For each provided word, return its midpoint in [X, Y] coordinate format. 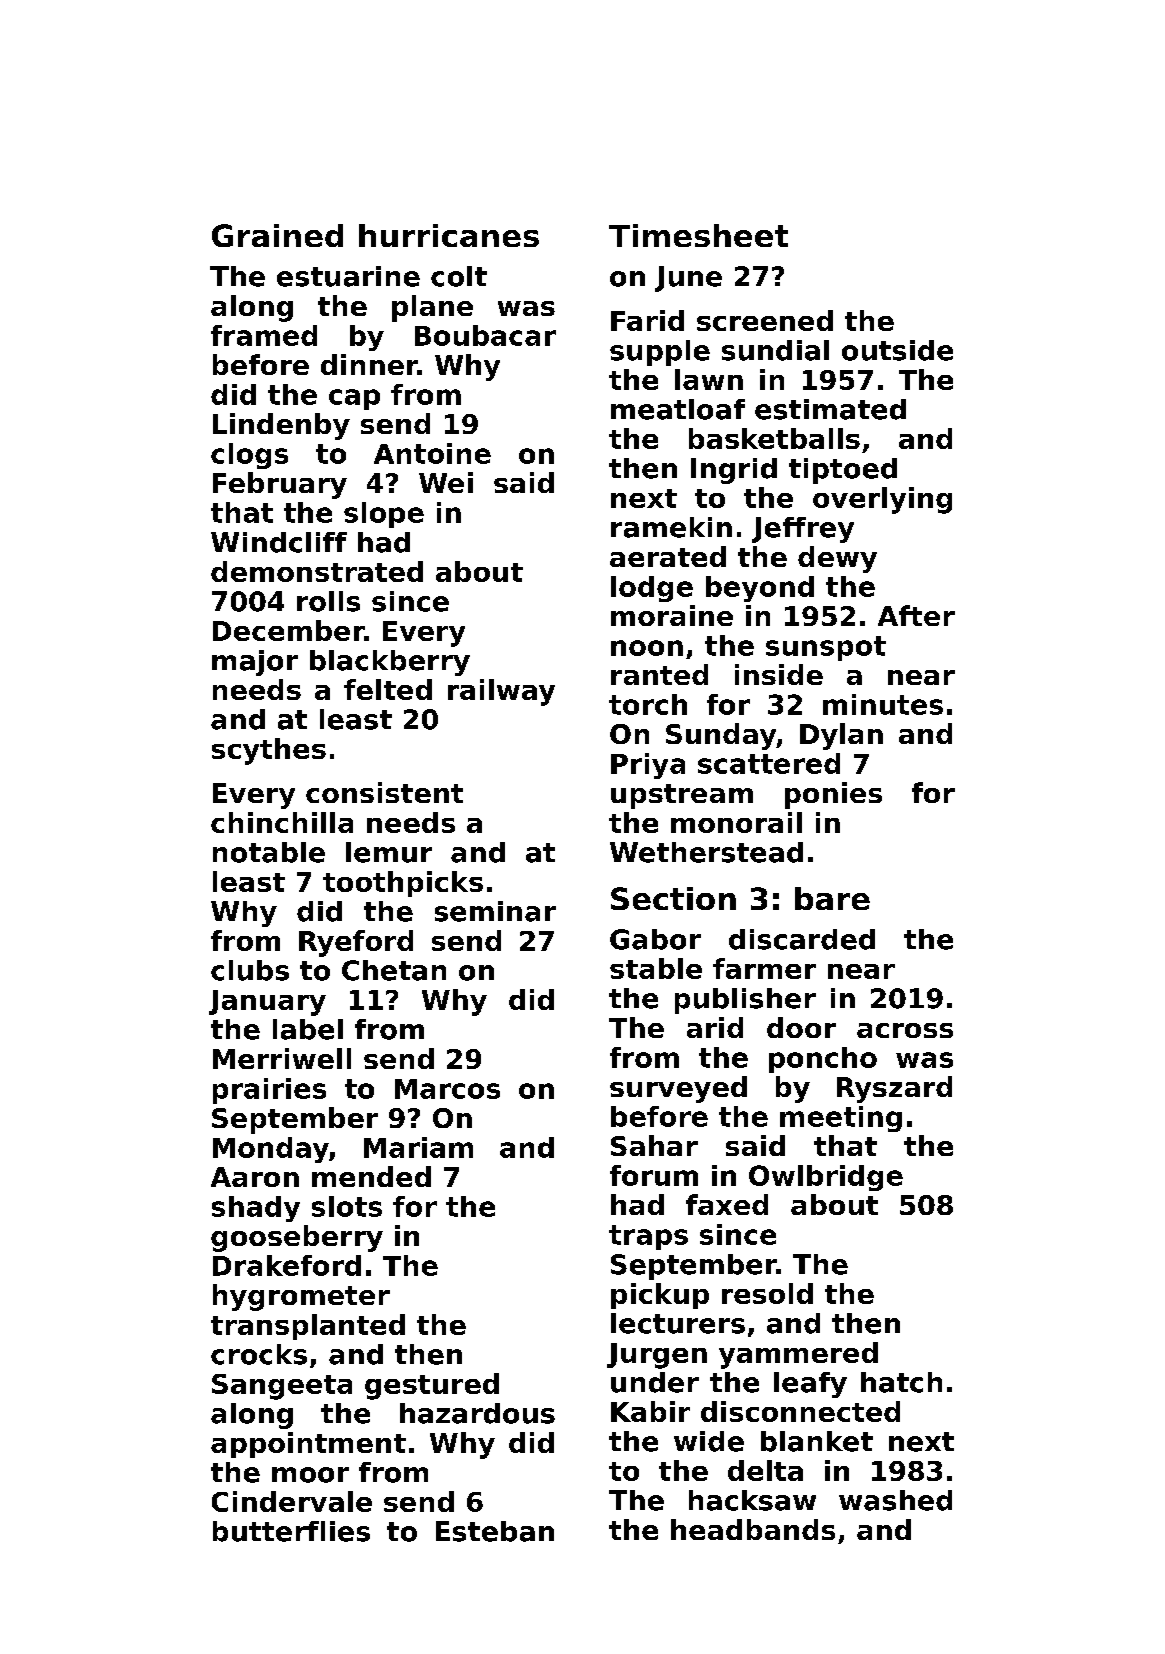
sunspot [826, 648]
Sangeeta [282, 1387]
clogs [249, 456]
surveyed [678, 1089]
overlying [882, 500]
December [288, 630]
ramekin [671, 527]
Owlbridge [826, 1178]
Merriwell [282, 1058]
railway [501, 692]
